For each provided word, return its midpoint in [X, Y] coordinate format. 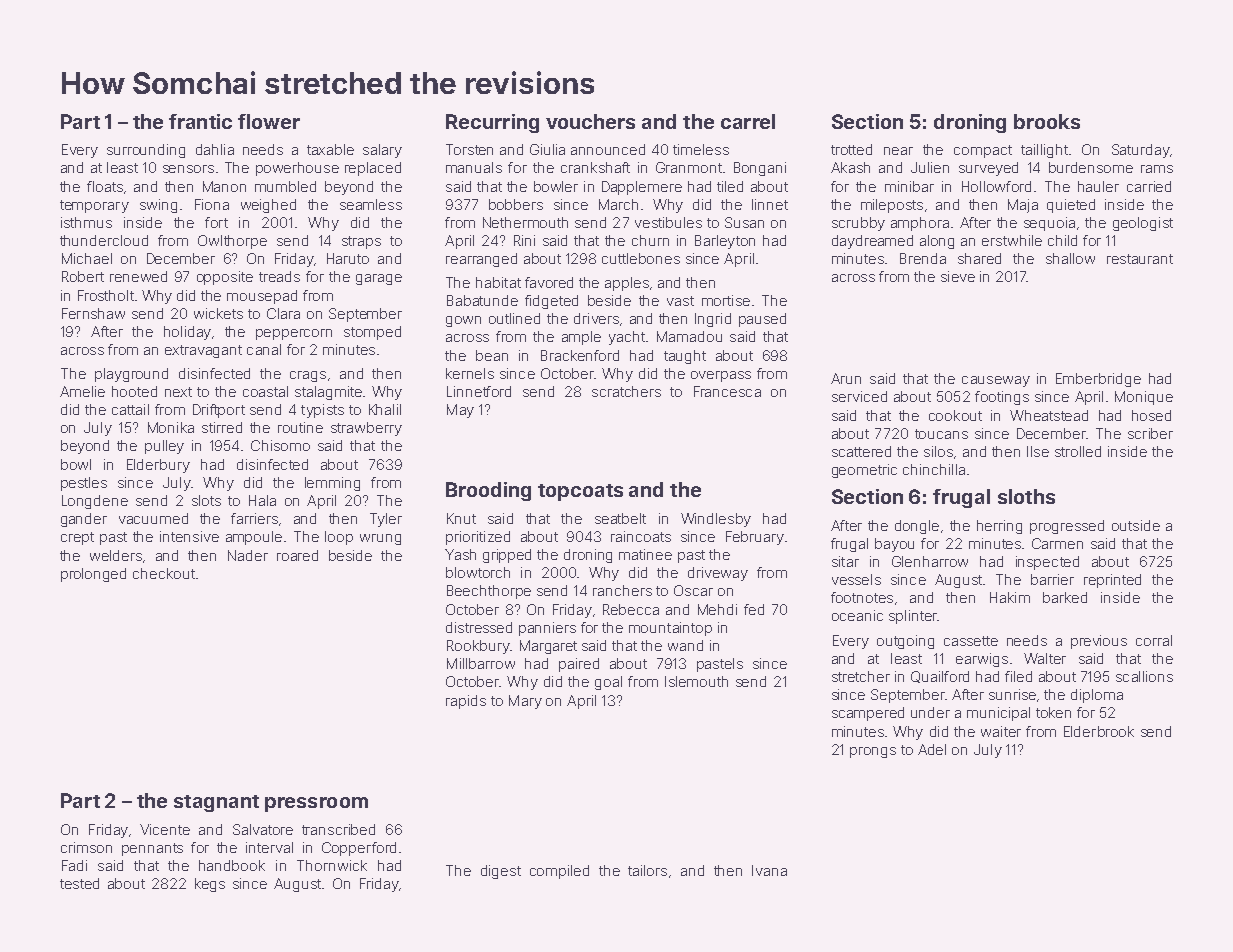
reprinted [1112, 581]
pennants [152, 849]
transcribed [338, 829]
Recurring [492, 123]
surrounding [146, 151]
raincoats [641, 536]
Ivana [769, 870]
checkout [164, 573]
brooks [1047, 121]
